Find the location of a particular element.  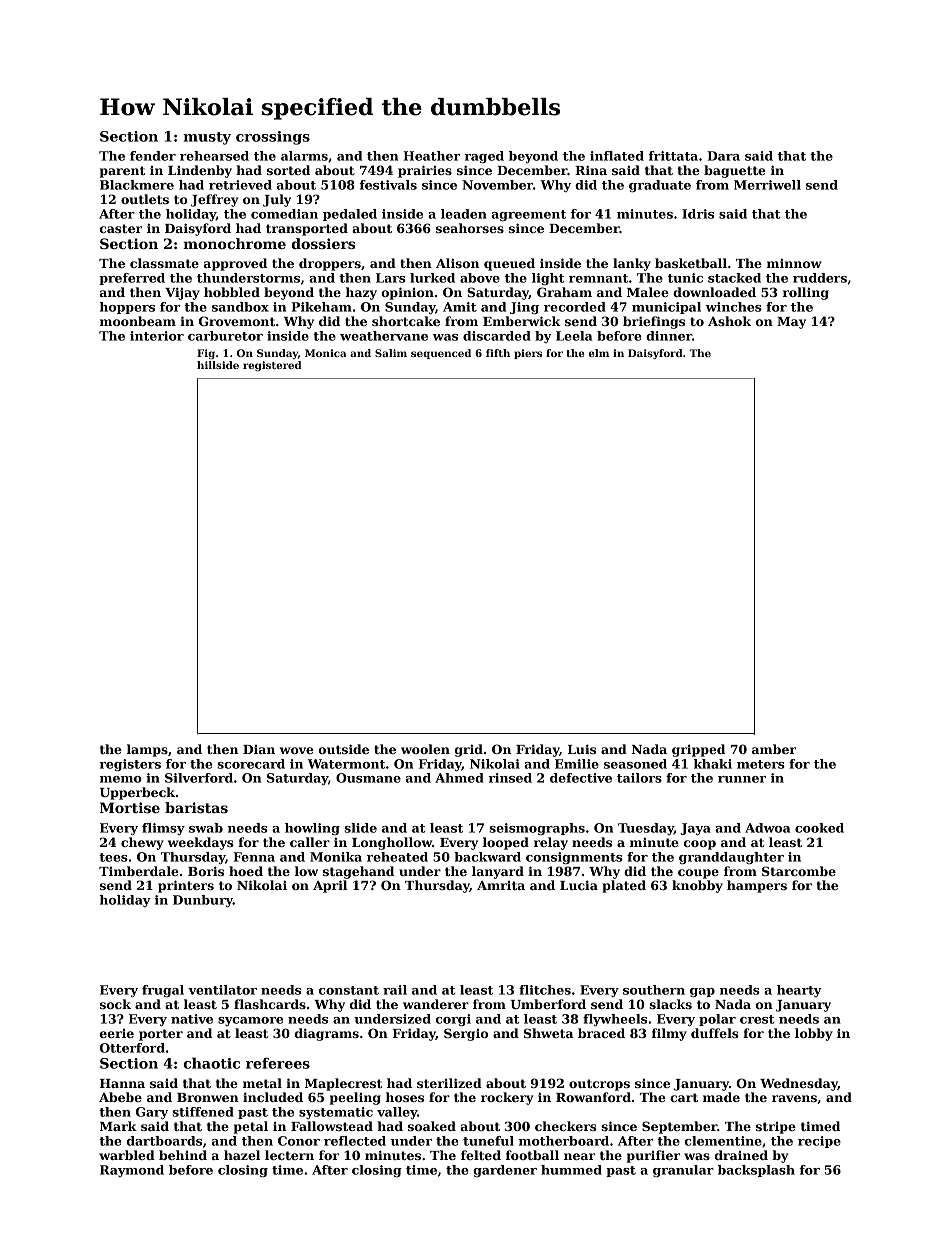

backsplash is located at coordinates (756, 1171).
